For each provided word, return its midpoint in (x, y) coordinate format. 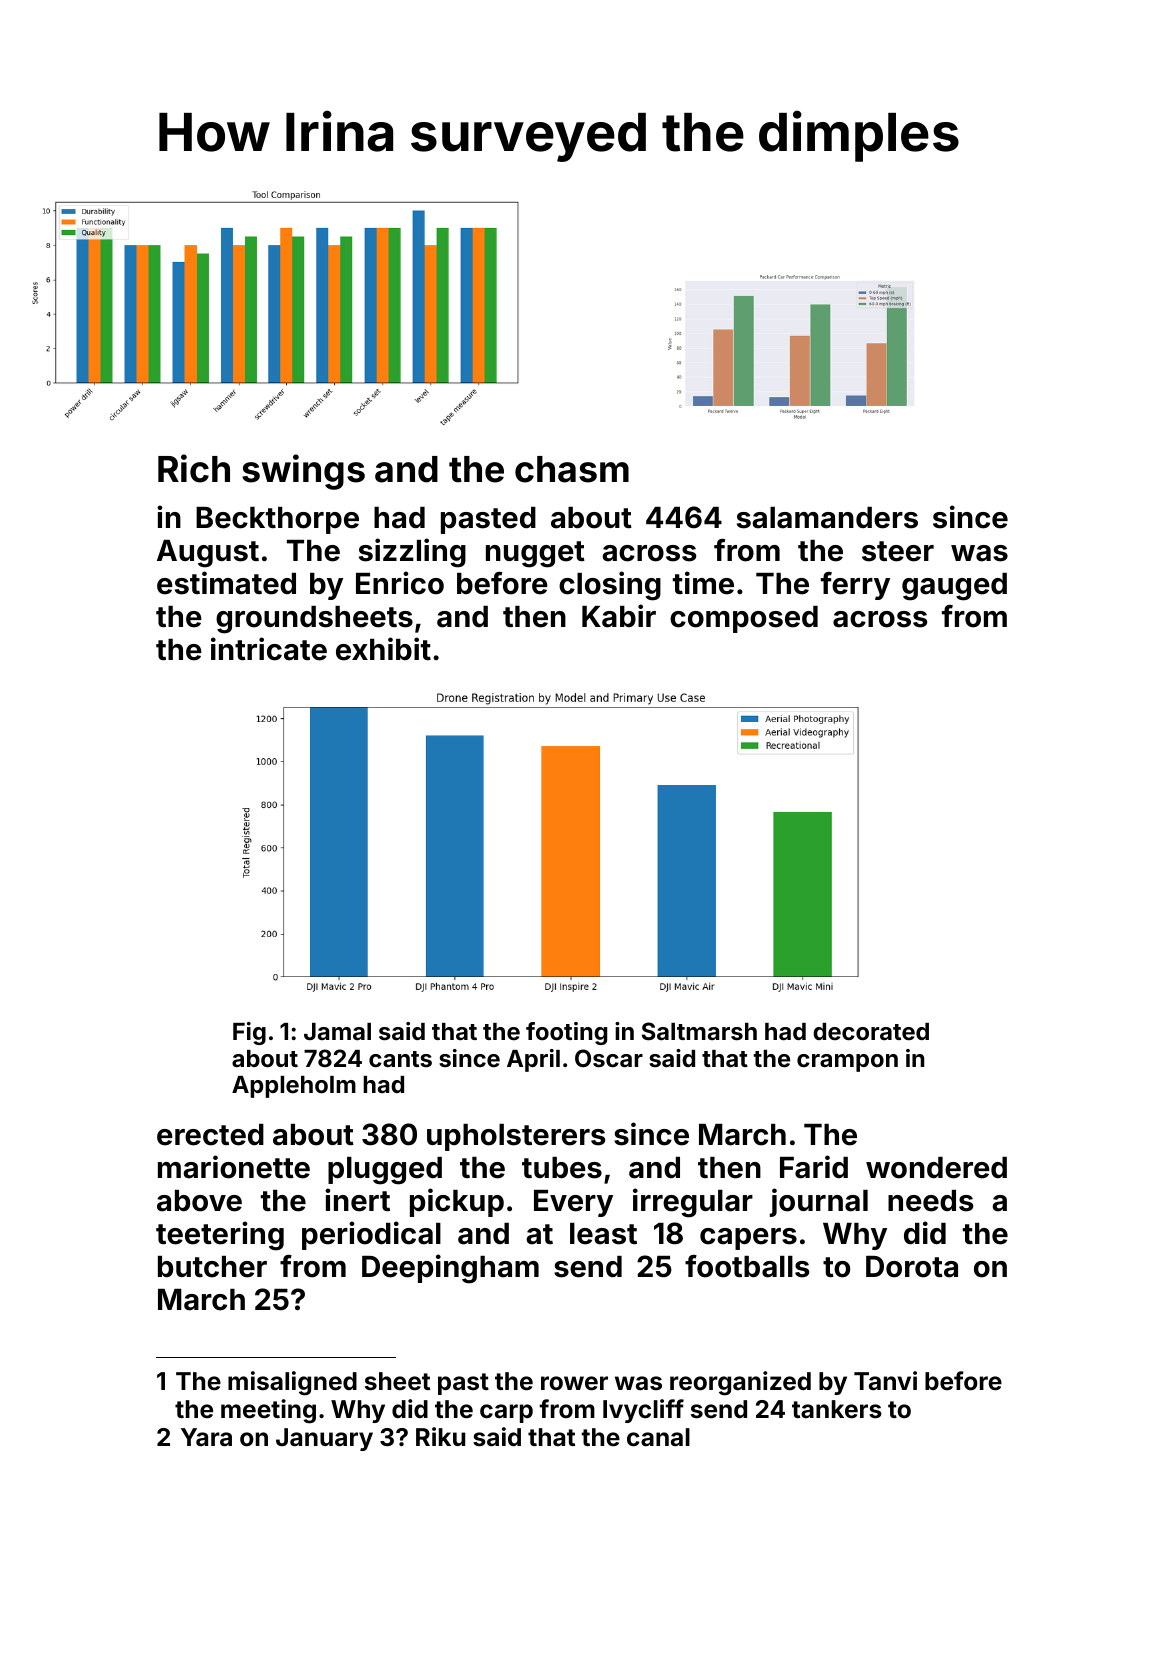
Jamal (337, 1032)
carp (506, 1413)
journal (819, 1202)
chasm (572, 469)
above (199, 1201)
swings (303, 472)
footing (566, 1033)
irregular (693, 1203)
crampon (847, 1063)
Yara (206, 1437)
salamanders (827, 518)
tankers (837, 1409)
